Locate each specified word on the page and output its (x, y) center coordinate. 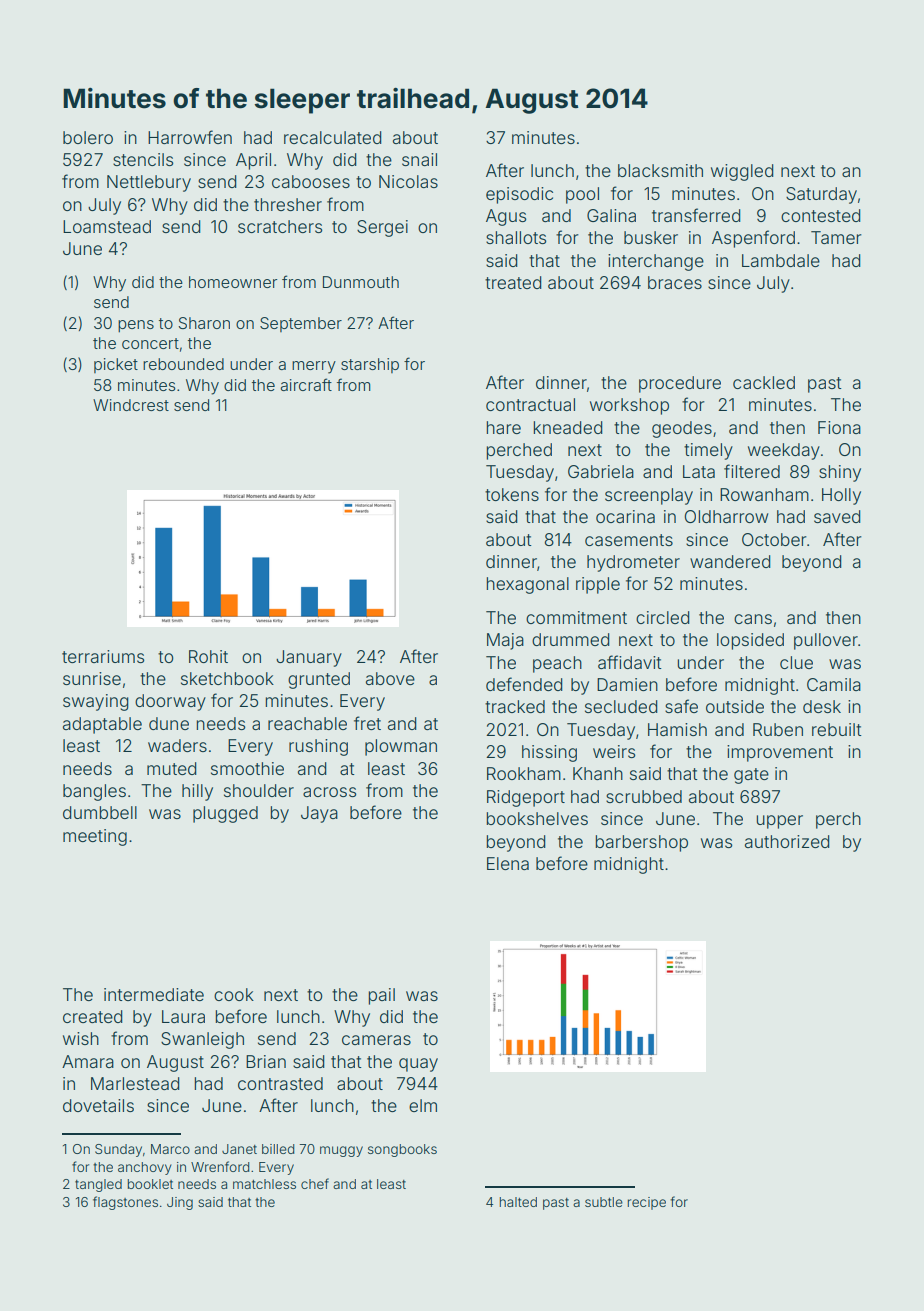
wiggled (742, 172)
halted (518, 1202)
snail (419, 159)
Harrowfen (190, 137)
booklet (150, 1184)
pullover (826, 641)
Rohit (208, 656)
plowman (401, 747)
